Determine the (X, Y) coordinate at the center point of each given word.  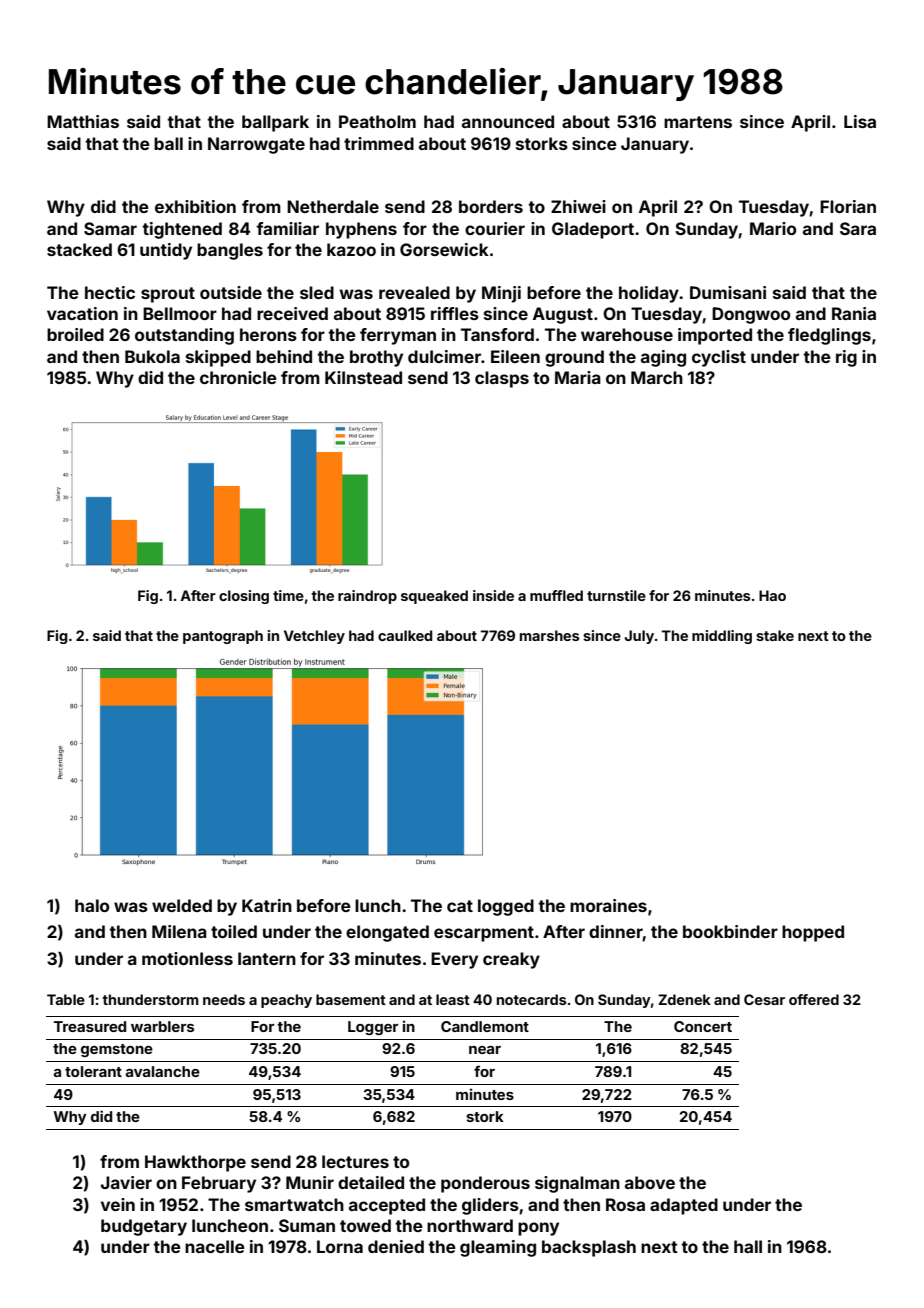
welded (182, 905)
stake (775, 635)
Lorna (340, 1246)
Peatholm (377, 121)
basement (351, 999)
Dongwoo (751, 315)
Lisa (860, 121)
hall (748, 1246)
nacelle (215, 1246)
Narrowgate (256, 145)
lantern (267, 958)
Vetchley (314, 637)
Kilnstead (363, 377)
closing (244, 597)
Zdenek (684, 999)
